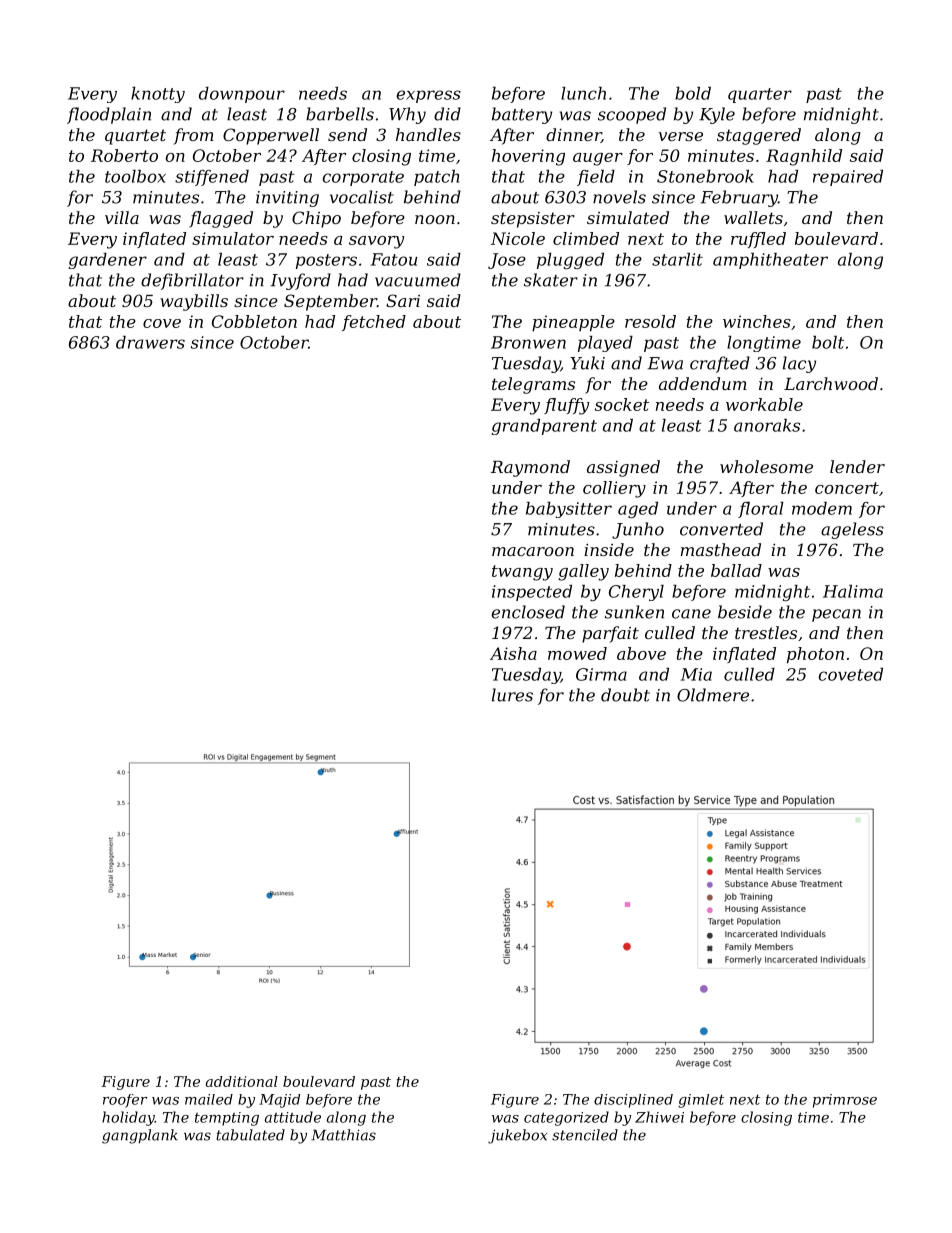 This screenshot has width=952, height=1233. I want to click on lender, so click(857, 466).
